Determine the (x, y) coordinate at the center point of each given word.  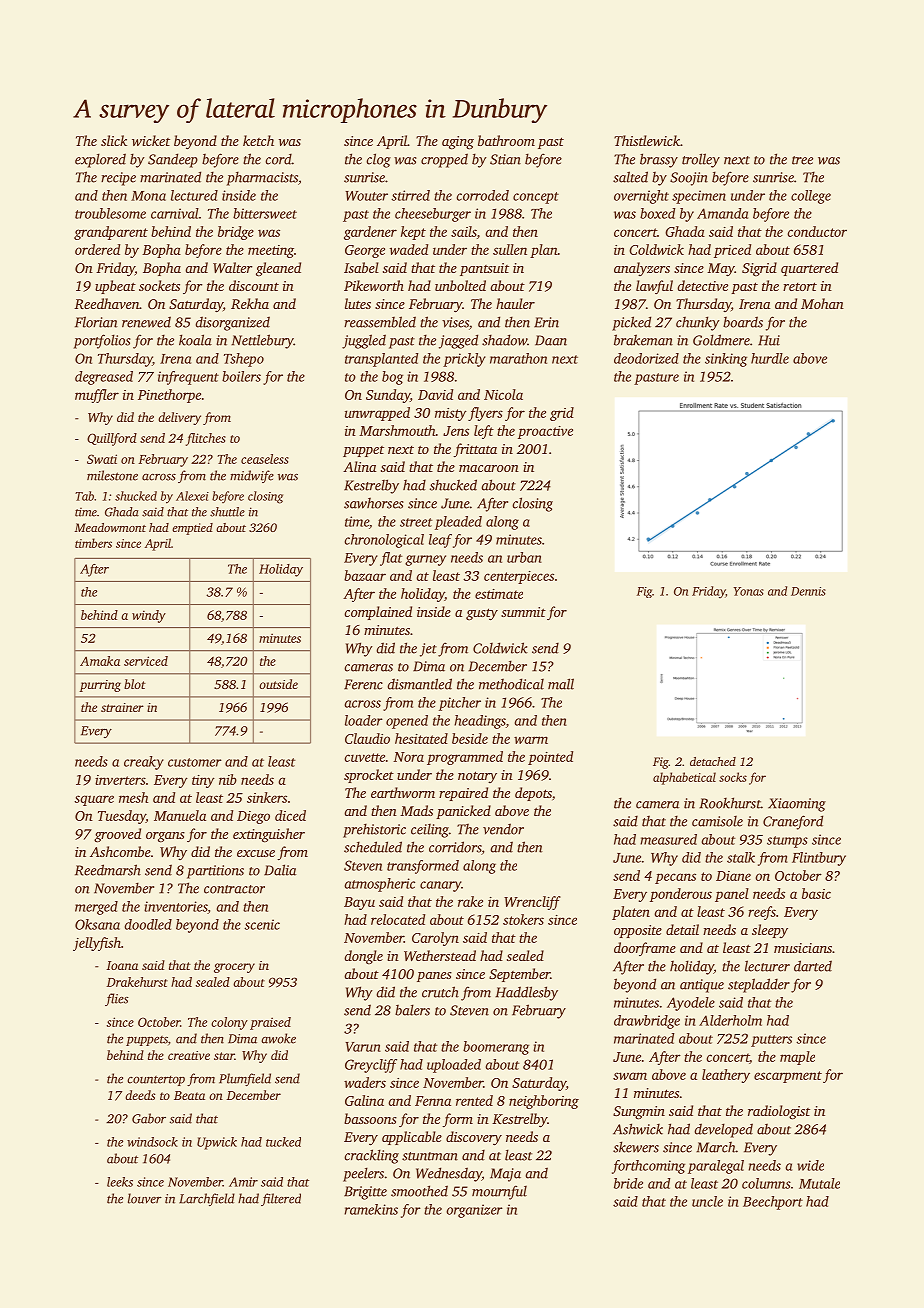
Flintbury (819, 859)
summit (523, 612)
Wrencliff (532, 903)
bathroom (506, 140)
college (811, 197)
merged (96, 908)
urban (524, 557)
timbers (93, 543)
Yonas (749, 591)
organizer (474, 1211)
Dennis (808, 591)
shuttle (227, 512)
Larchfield (207, 1199)
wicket (151, 140)
